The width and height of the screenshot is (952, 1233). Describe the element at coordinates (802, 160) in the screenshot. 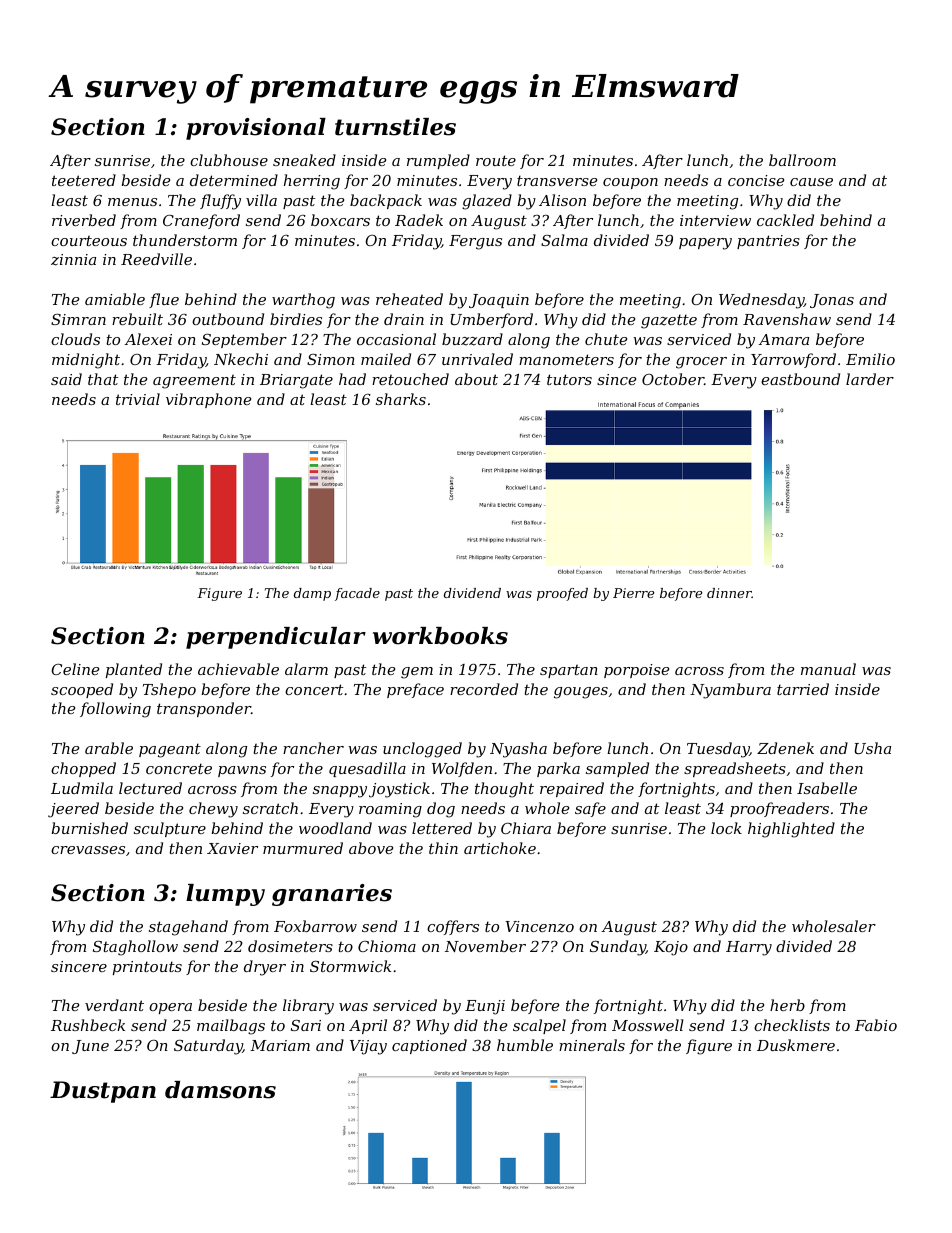

I see `ballroom` at that location.
